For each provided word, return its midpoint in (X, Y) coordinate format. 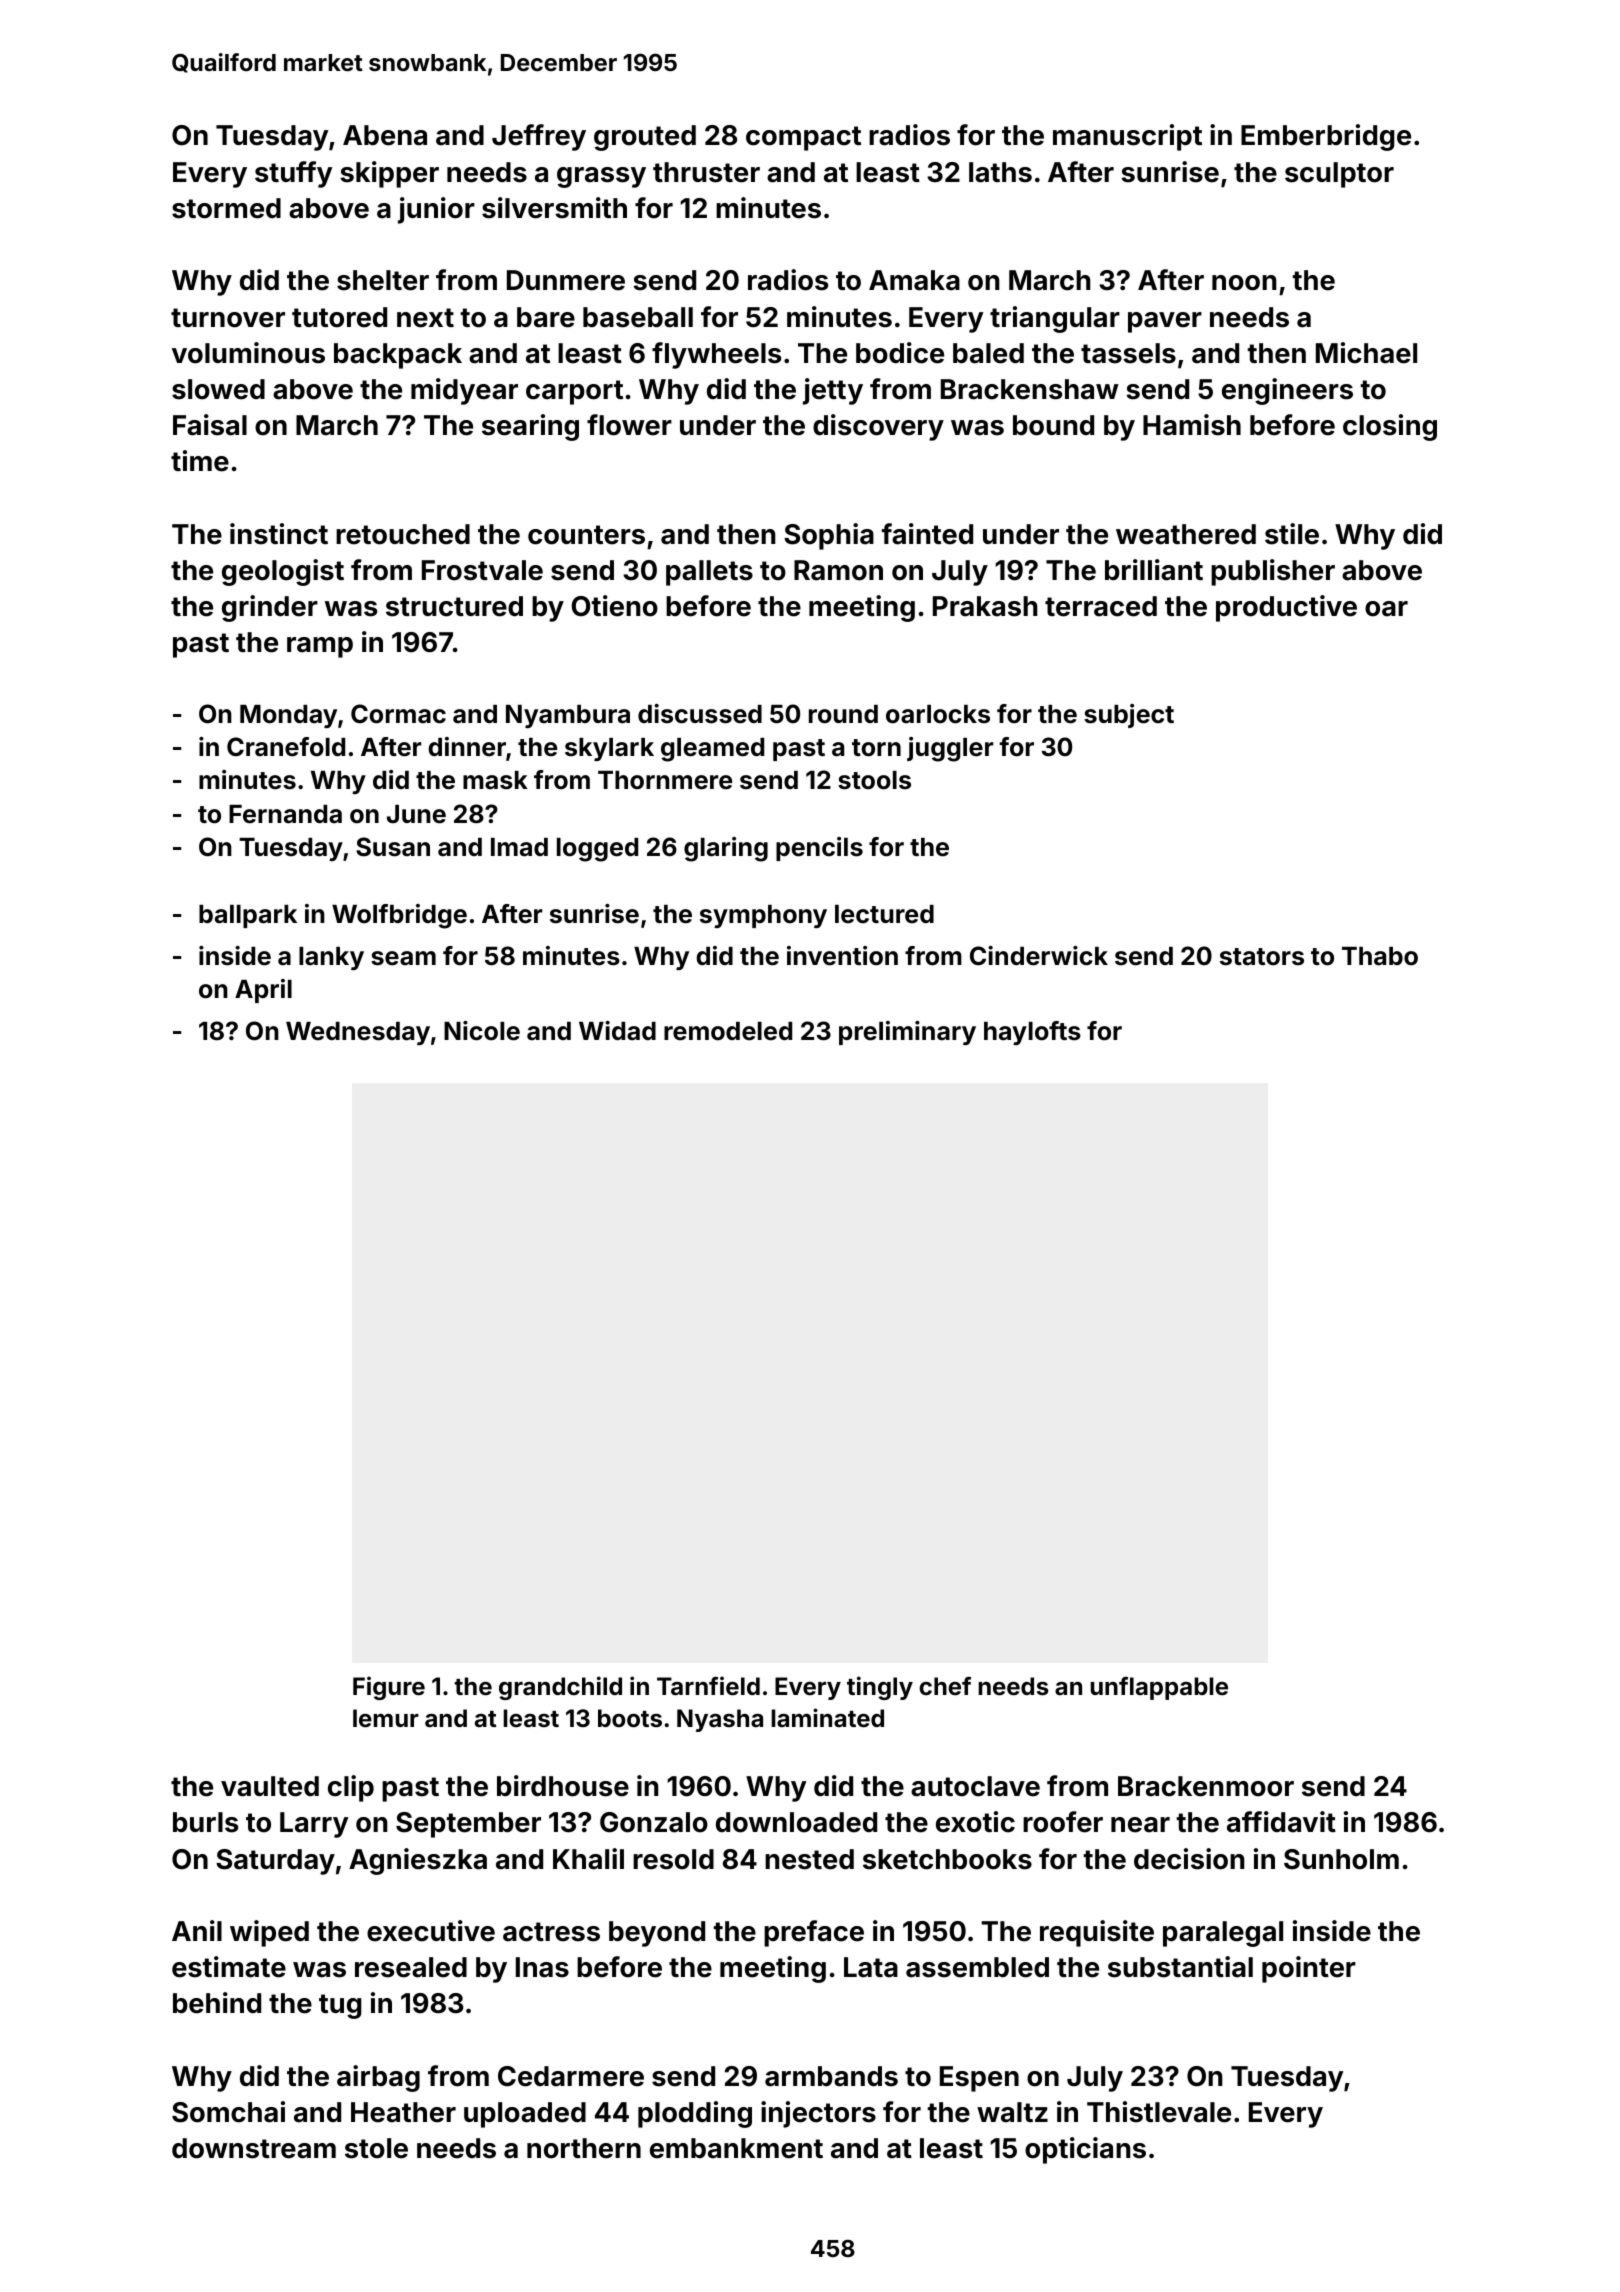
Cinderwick (1039, 956)
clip (351, 1788)
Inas (542, 1967)
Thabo (1380, 956)
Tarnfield (708, 1686)
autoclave (975, 1786)
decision (1189, 1859)
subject (1129, 716)
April (263, 991)
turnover (228, 318)
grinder (270, 608)
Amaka (914, 280)
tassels (1128, 353)
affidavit (1281, 1822)
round (843, 714)
